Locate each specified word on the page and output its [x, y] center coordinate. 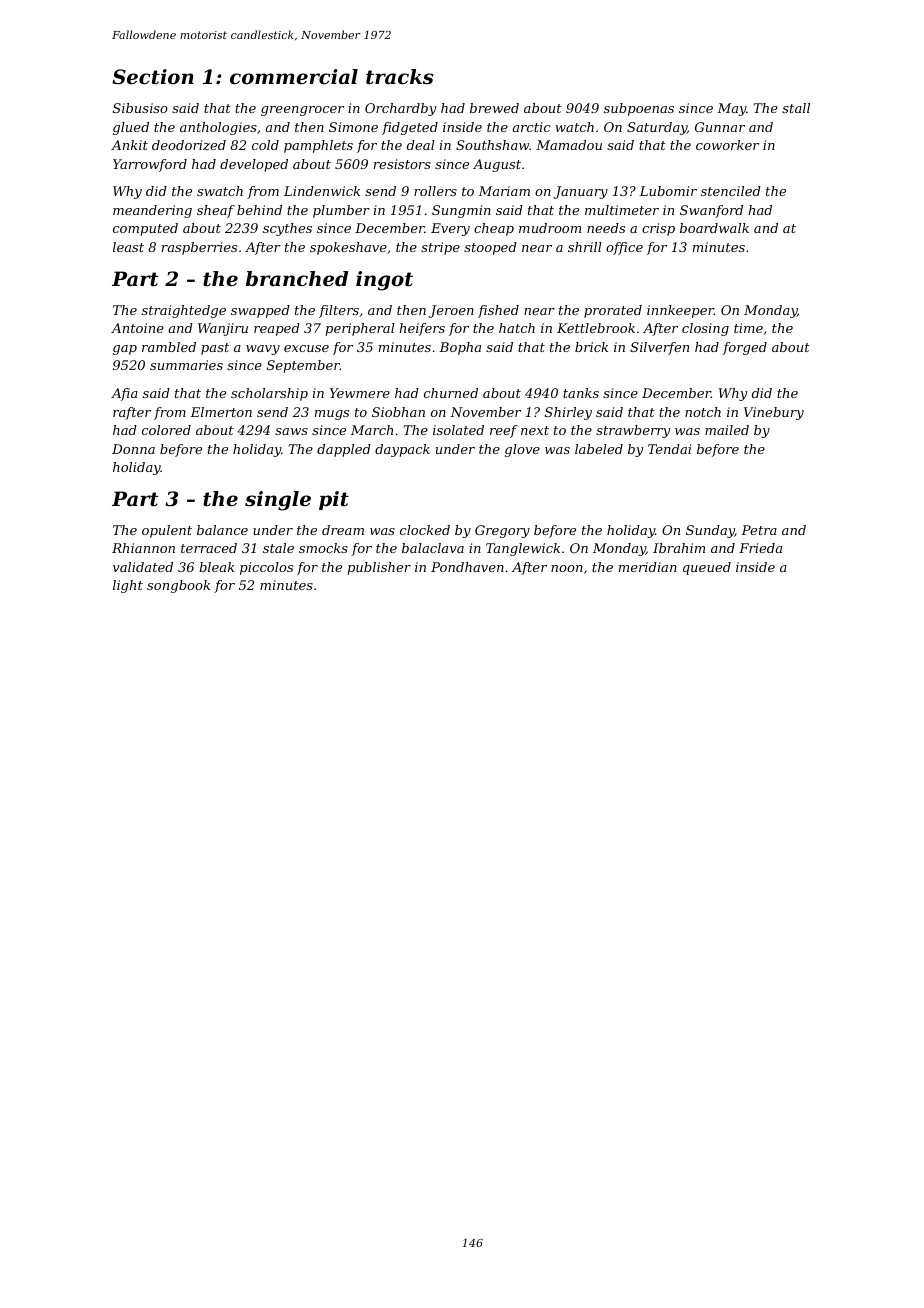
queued [707, 568]
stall [796, 108]
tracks [400, 77]
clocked [425, 530]
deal [421, 145]
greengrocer [302, 111]
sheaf [216, 211]
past [215, 349]
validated [143, 567]
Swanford [711, 211]
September [303, 366]
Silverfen [659, 348]
